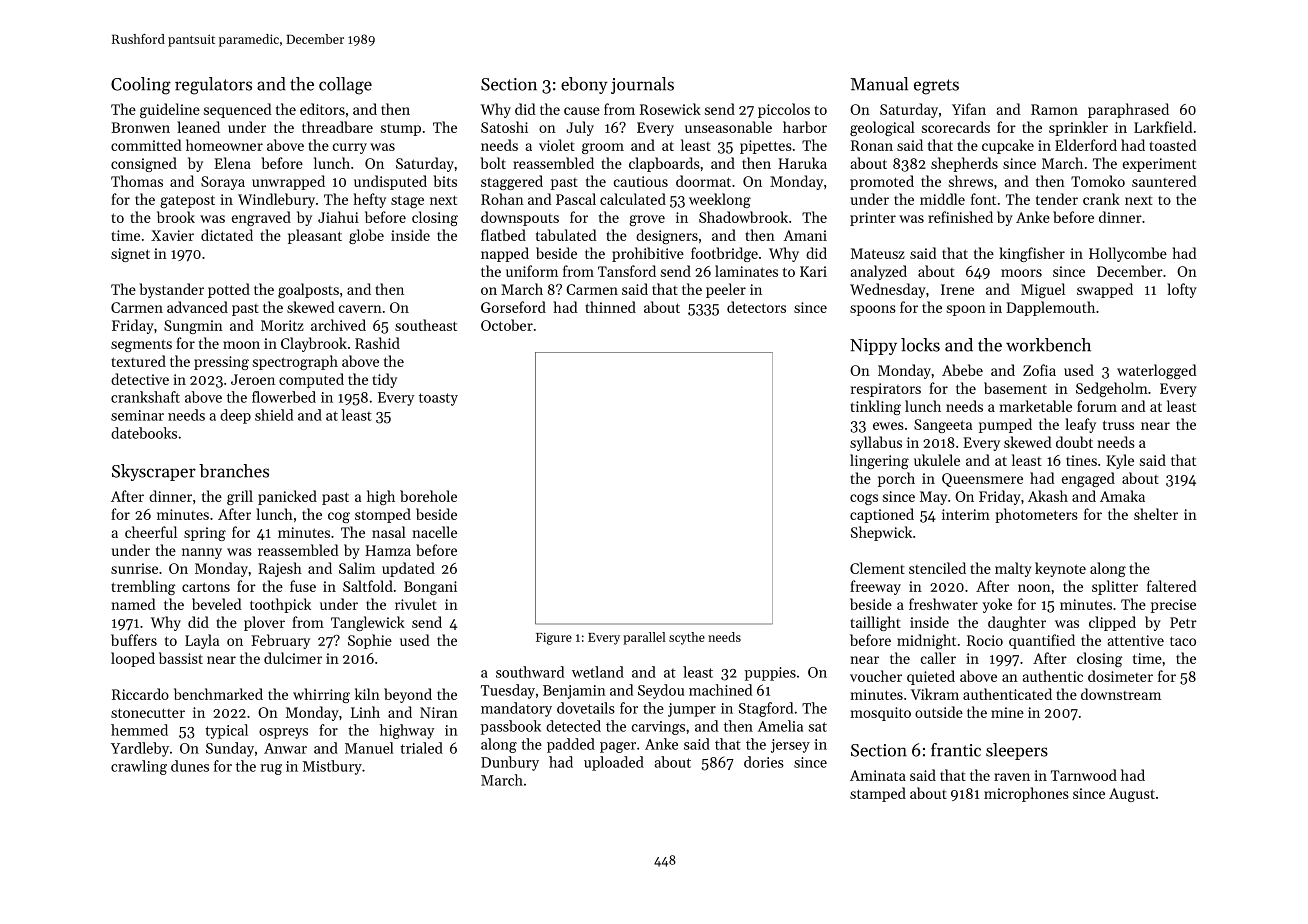 Image resolution: width=1308 pixels, height=924 pixels. Describe the element at coordinates (746, 271) in the screenshot. I see `laminates` at that location.
